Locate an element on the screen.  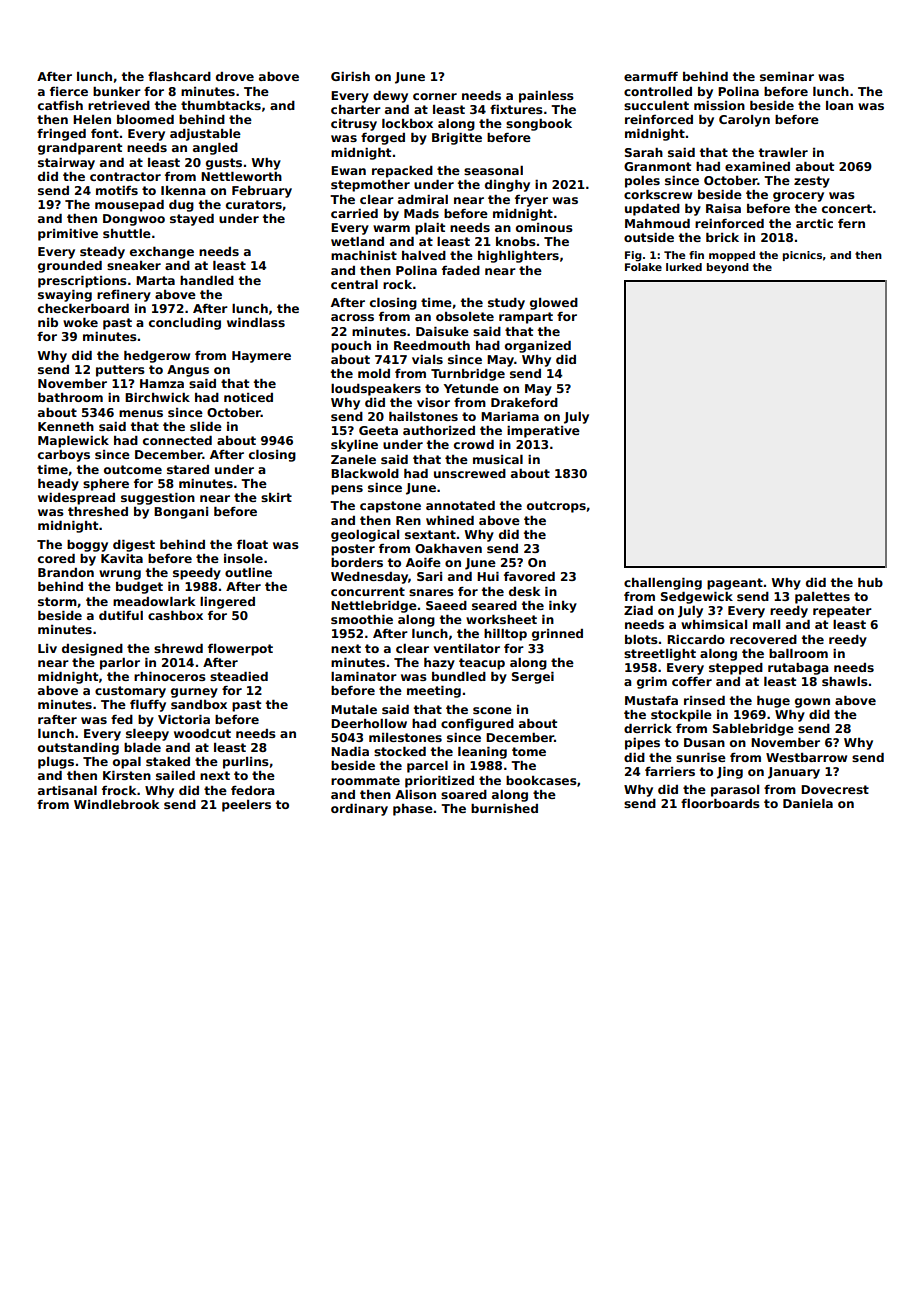
beyond is located at coordinates (728, 268).
